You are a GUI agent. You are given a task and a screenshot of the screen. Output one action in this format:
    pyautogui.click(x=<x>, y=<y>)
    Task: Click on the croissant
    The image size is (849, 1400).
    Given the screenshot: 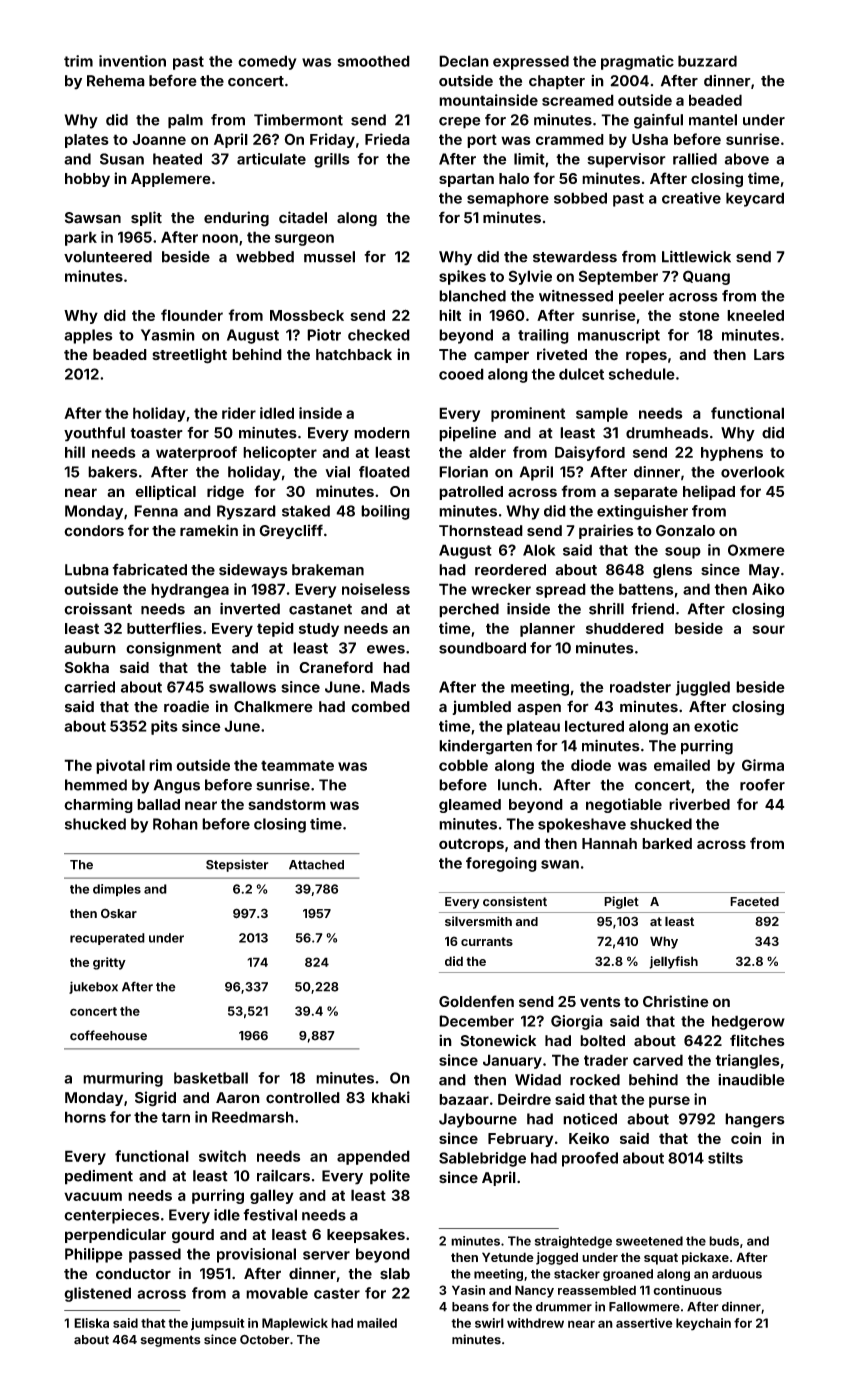 What is the action you would take?
    pyautogui.click(x=98, y=609)
